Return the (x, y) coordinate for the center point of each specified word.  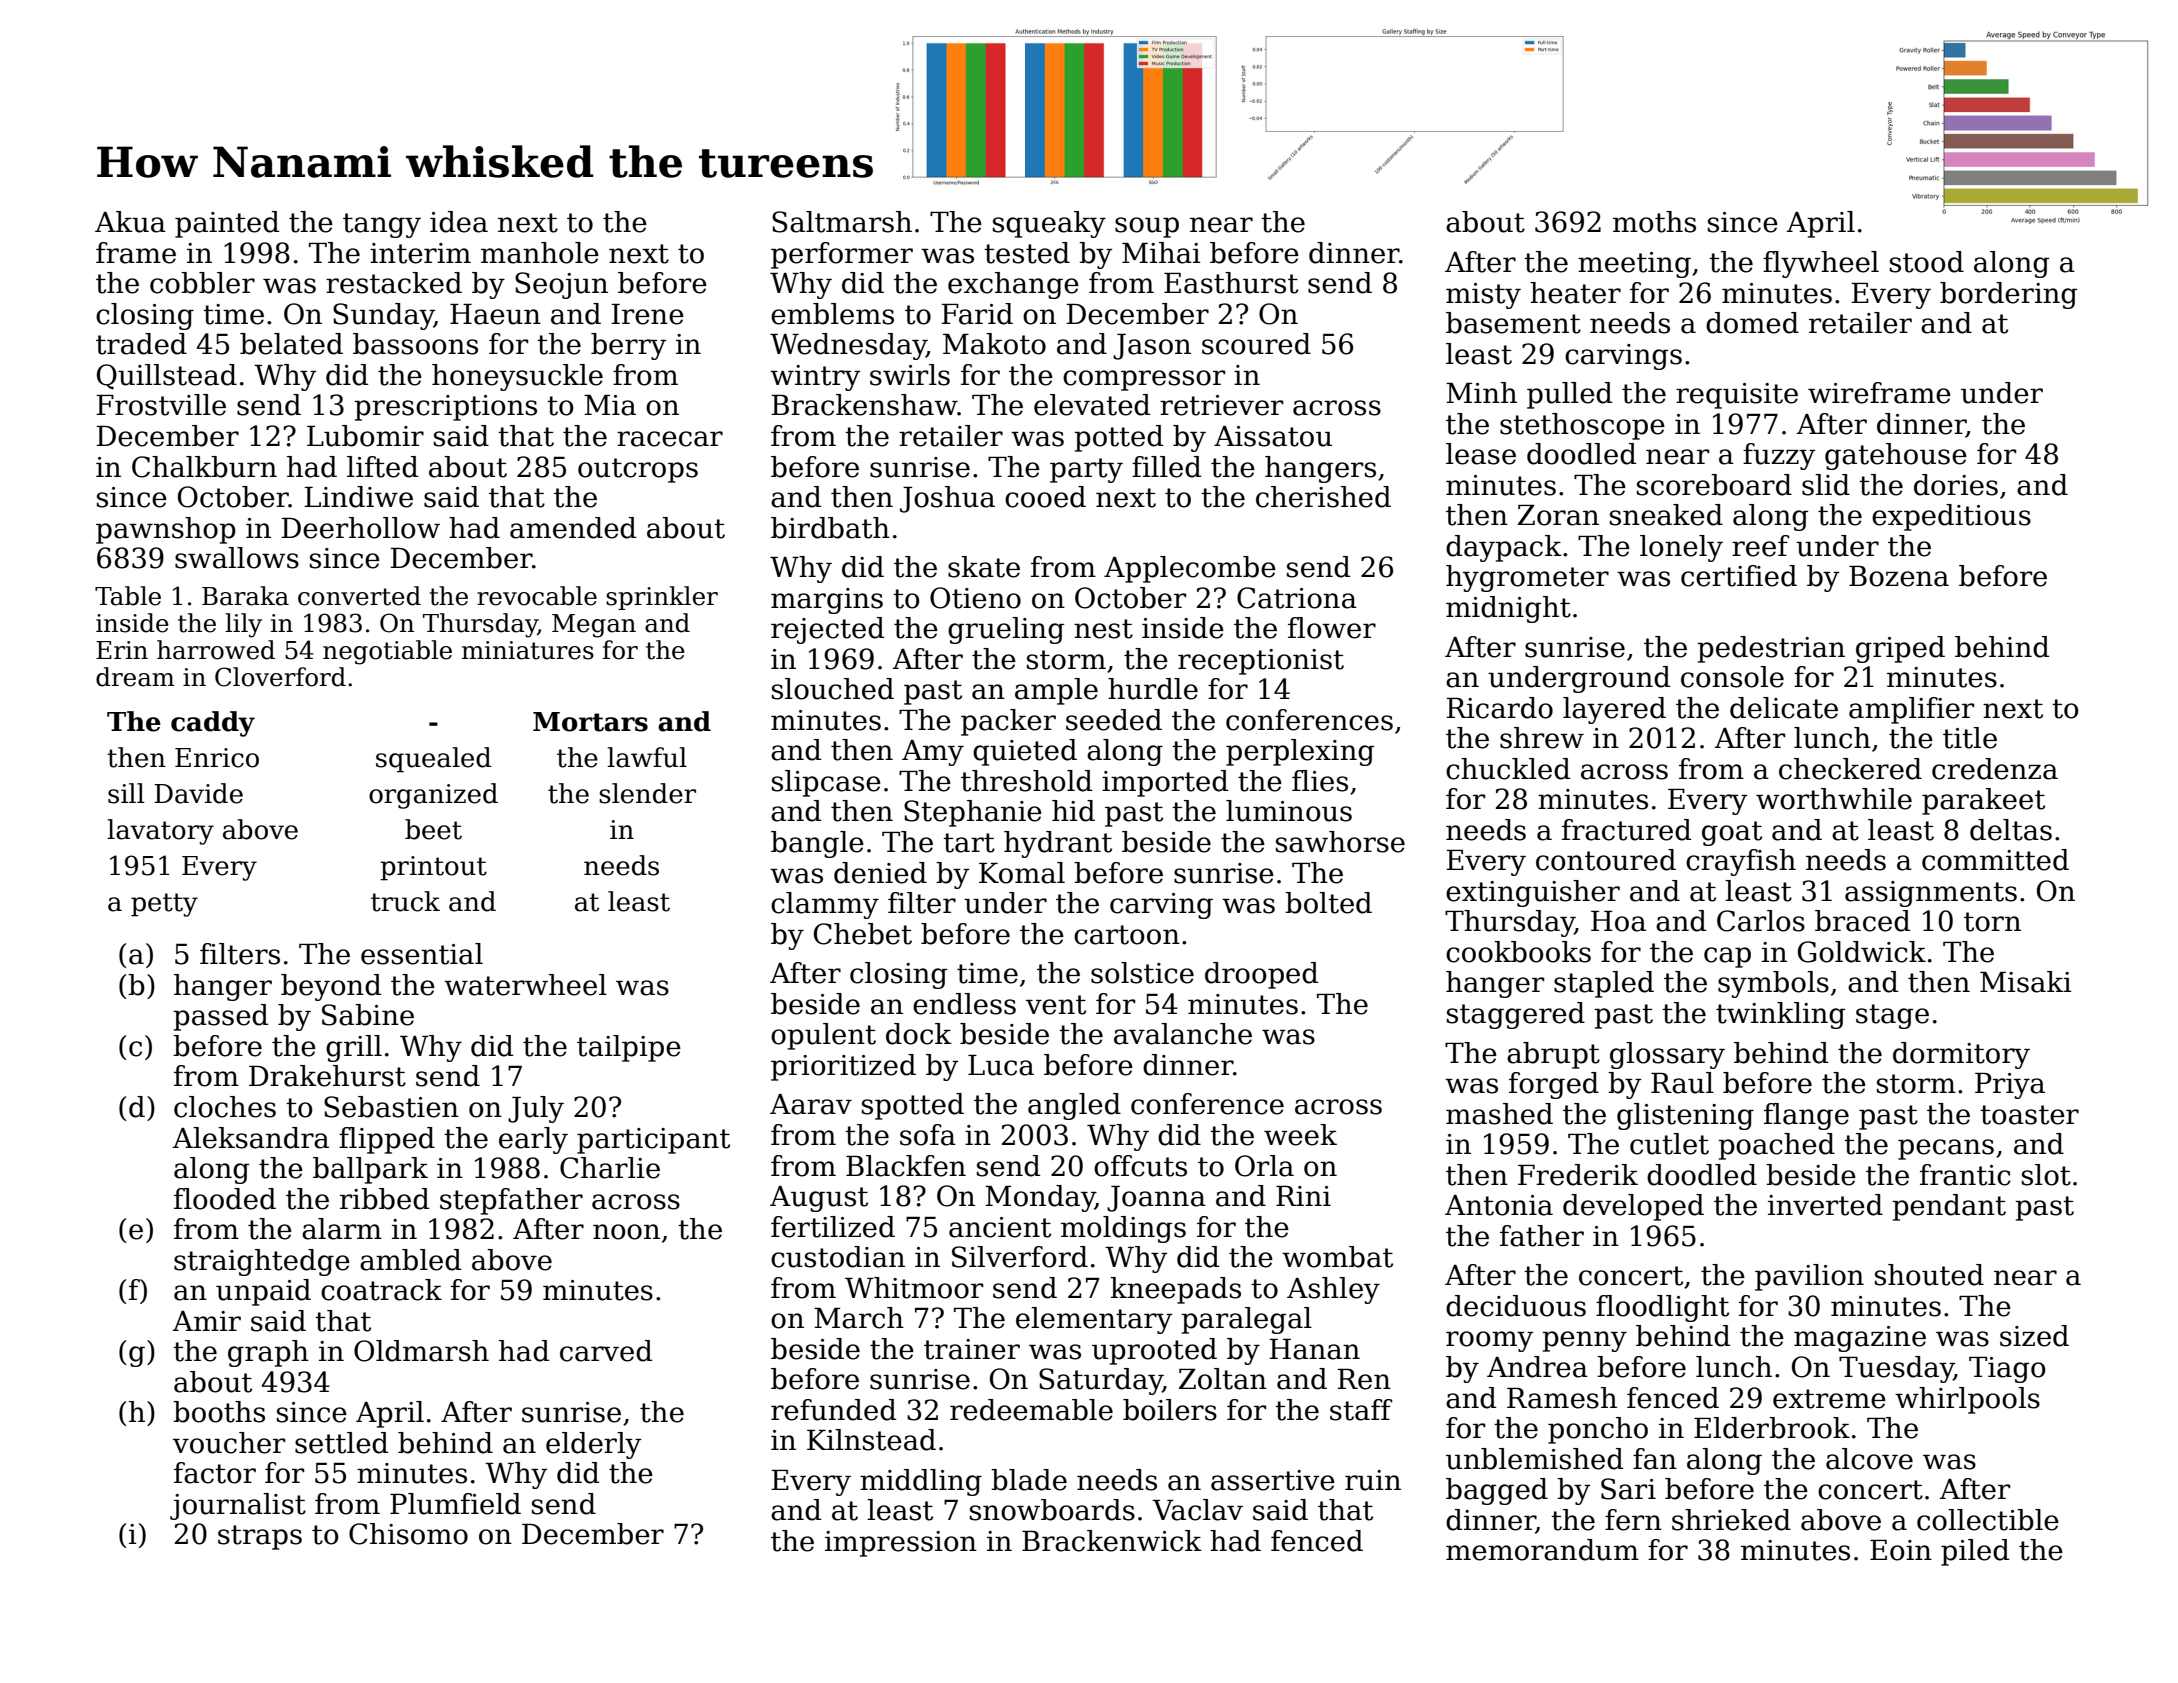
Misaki (2026, 982)
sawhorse (1340, 842)
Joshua (947, 499)
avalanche (1183, 1034)
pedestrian (1771, 649)
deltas (2011, 830)
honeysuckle (517, 377)
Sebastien (391, 1107)
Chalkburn (204, 467)
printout (433, 868)
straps (260, 1537)
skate (984, 567)
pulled (1569, 395)
